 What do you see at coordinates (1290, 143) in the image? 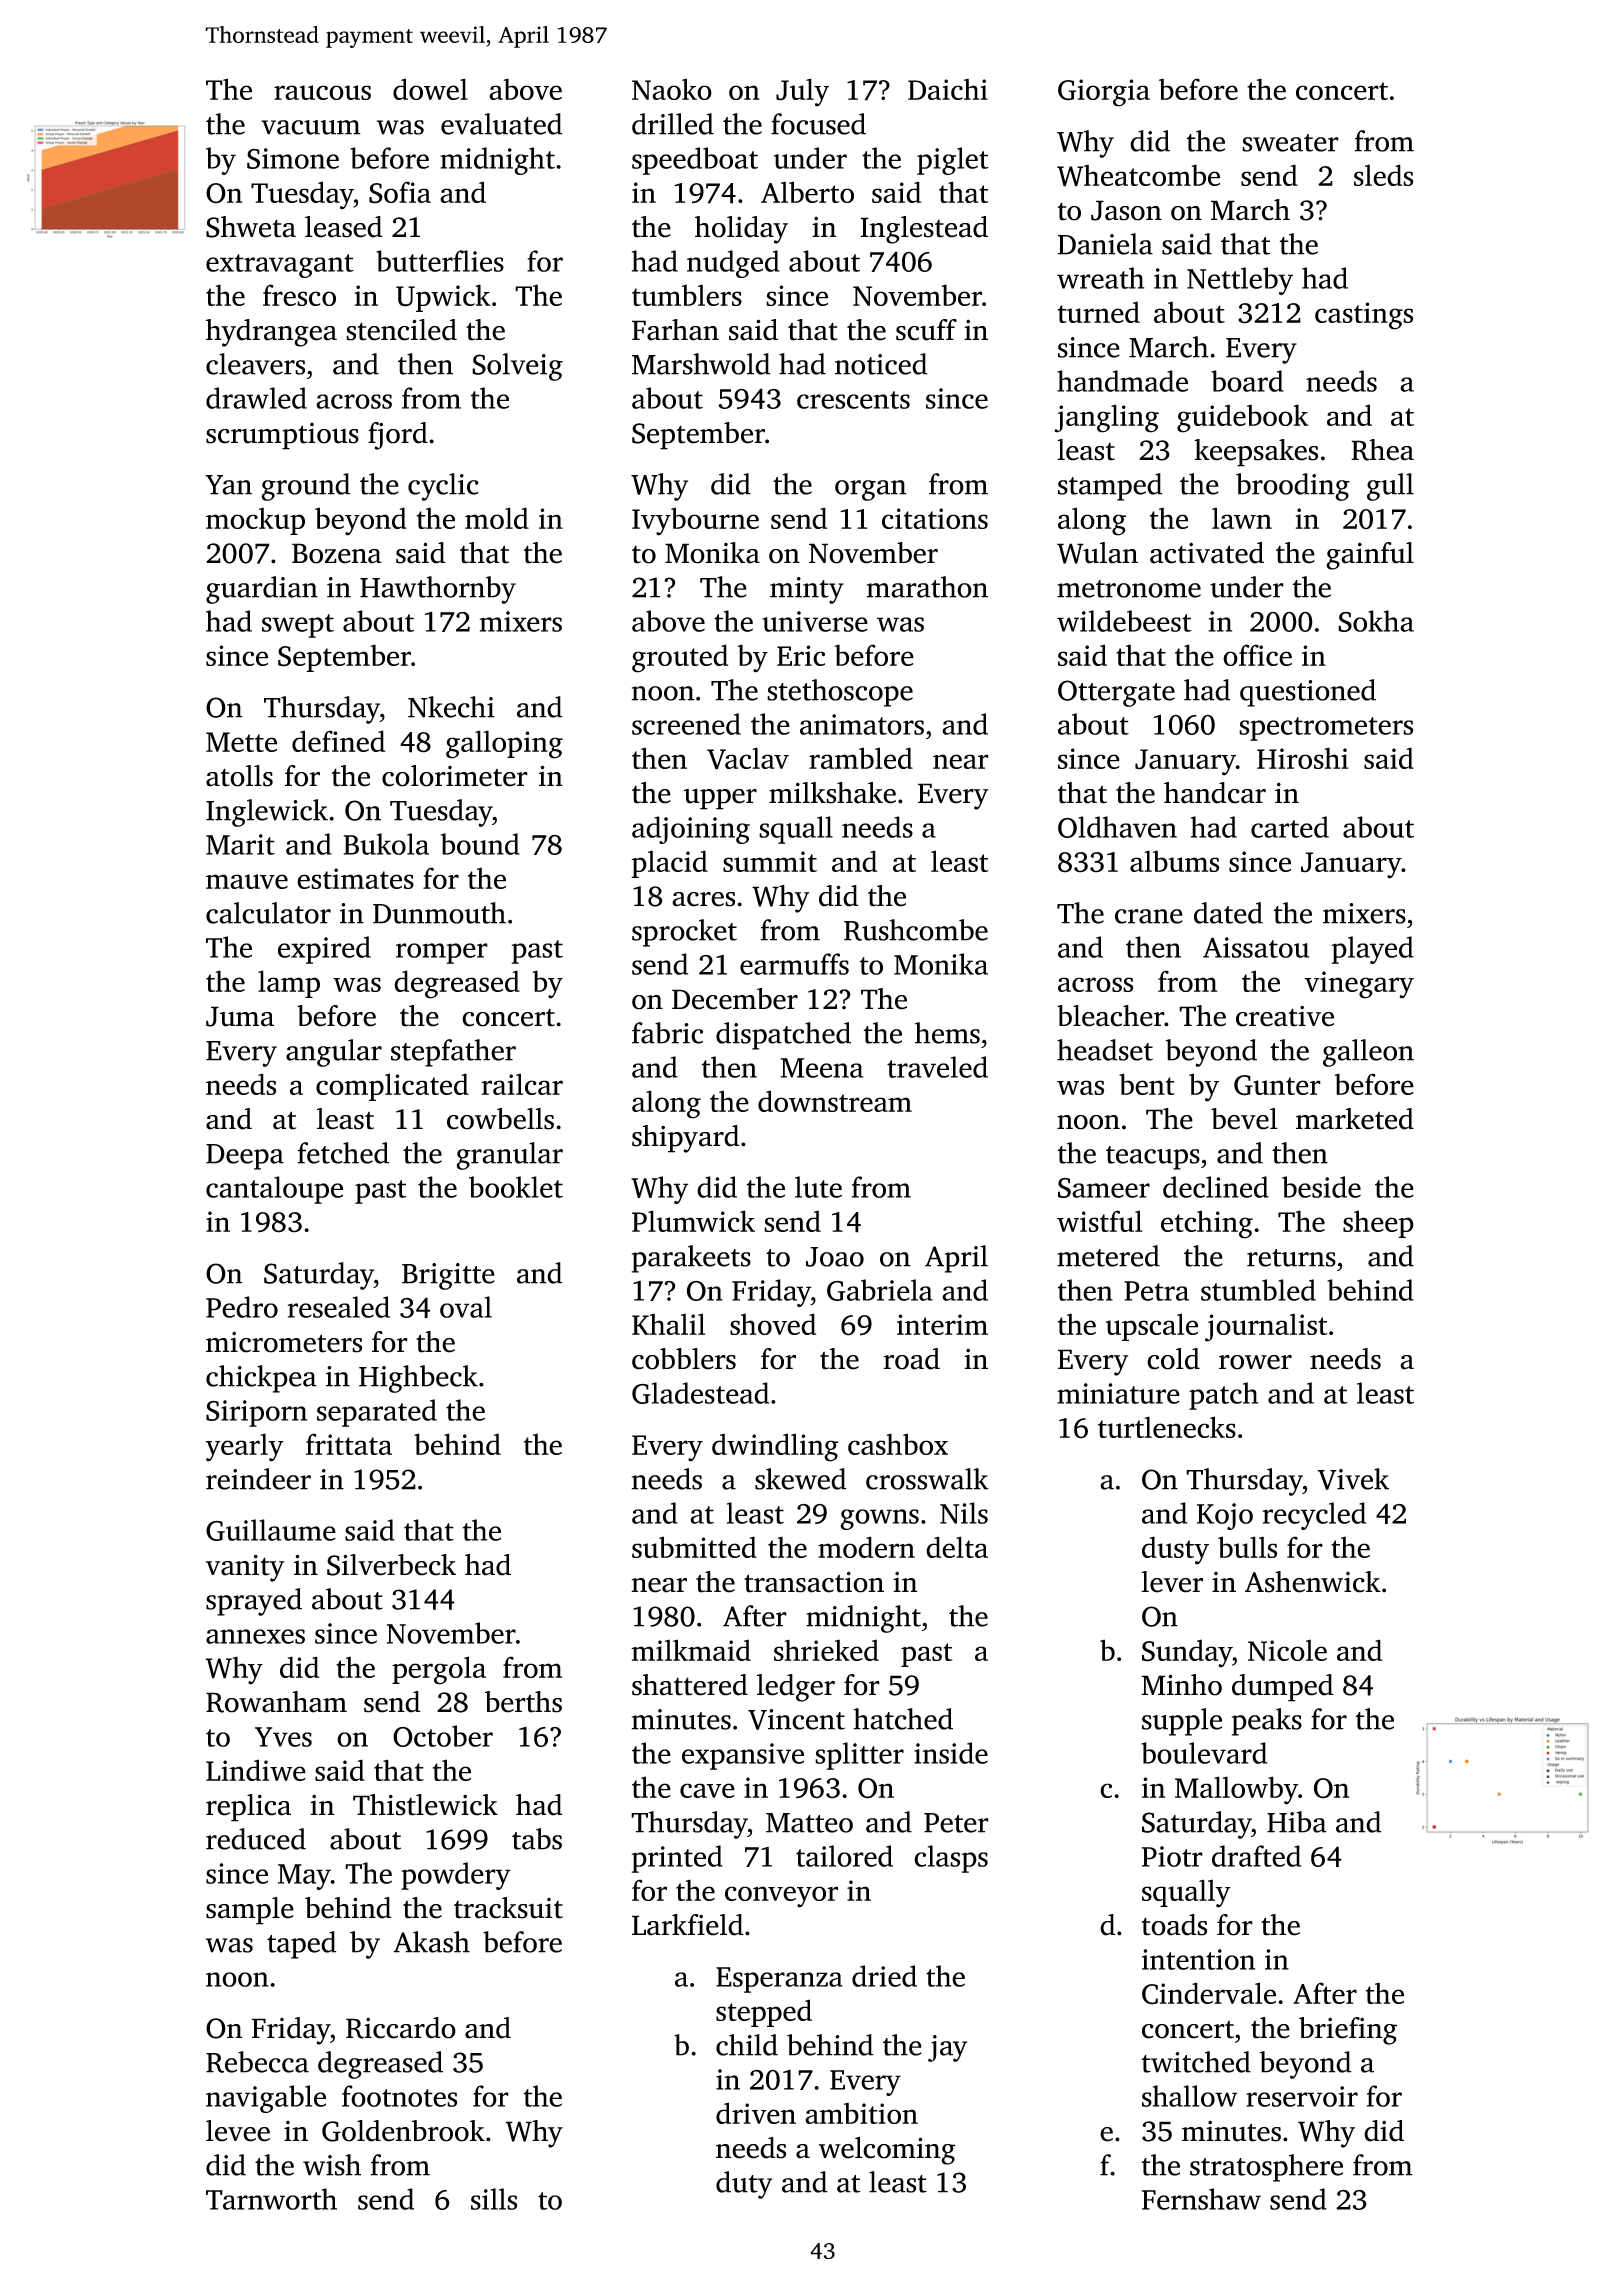
I see `sweater` at bounding box center [1290, 143].
